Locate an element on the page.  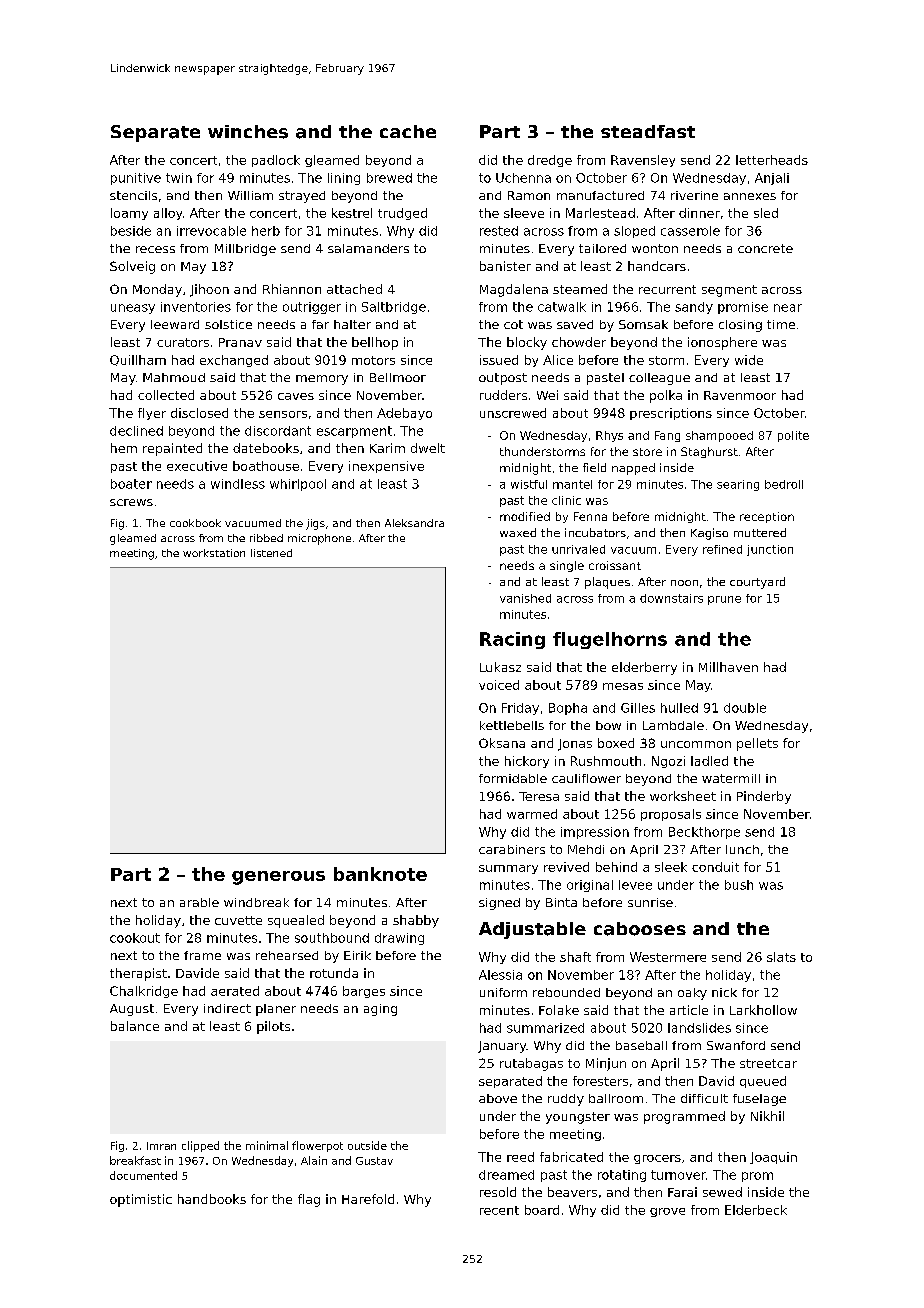
courtyard is located at coordinates (757, 583).
